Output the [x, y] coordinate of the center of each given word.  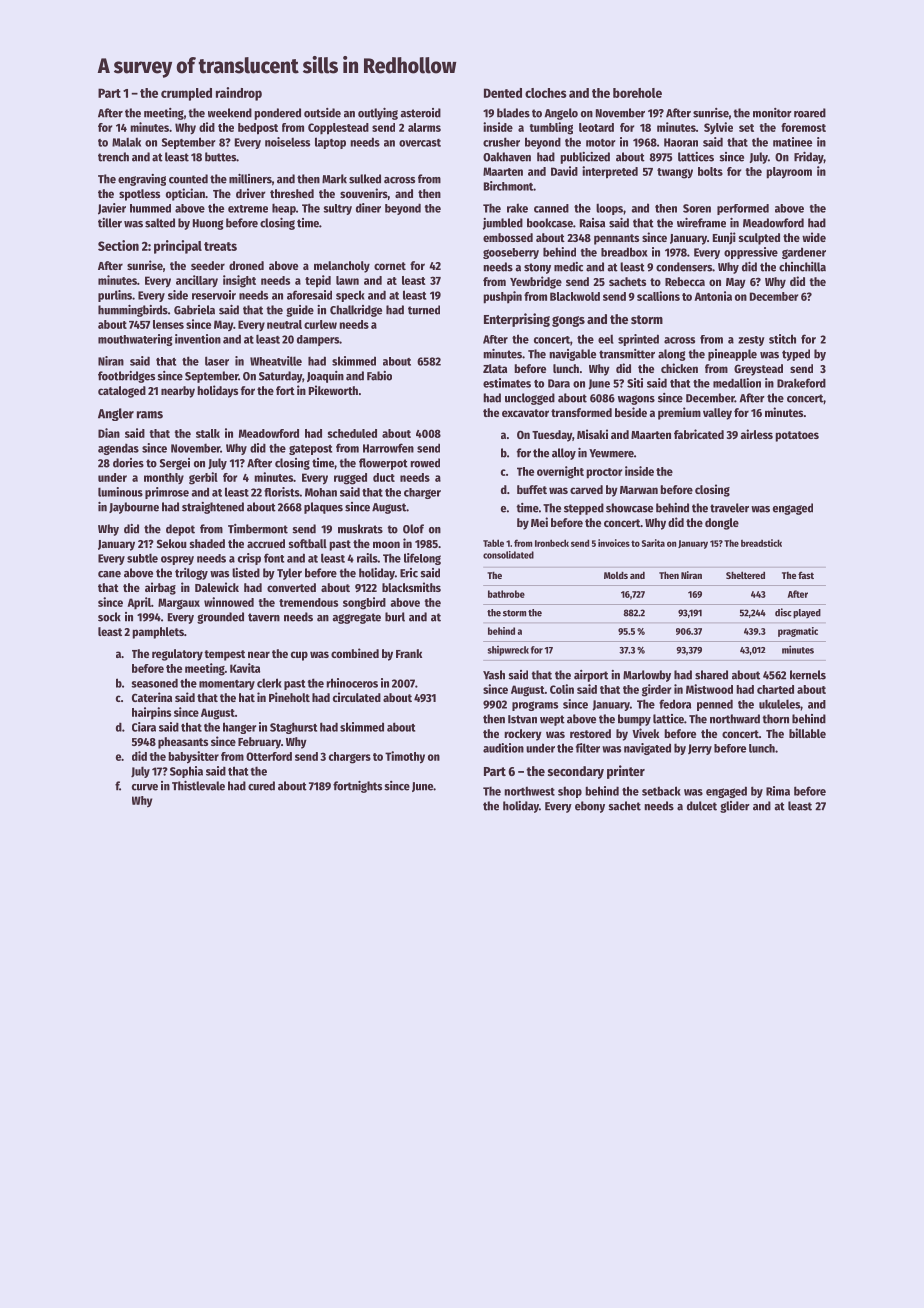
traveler [729, 508]
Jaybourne [134, 508]
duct [384, 477]
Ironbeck [552, 543]
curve [145, 787]
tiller [110, 223]
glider [735, 807]
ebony [590, 807]
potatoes [797, 436]
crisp [249, 559]
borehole [637, 93]
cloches [546, 93]
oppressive [751, 253]
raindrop [239, 94]
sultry [337, 209]
